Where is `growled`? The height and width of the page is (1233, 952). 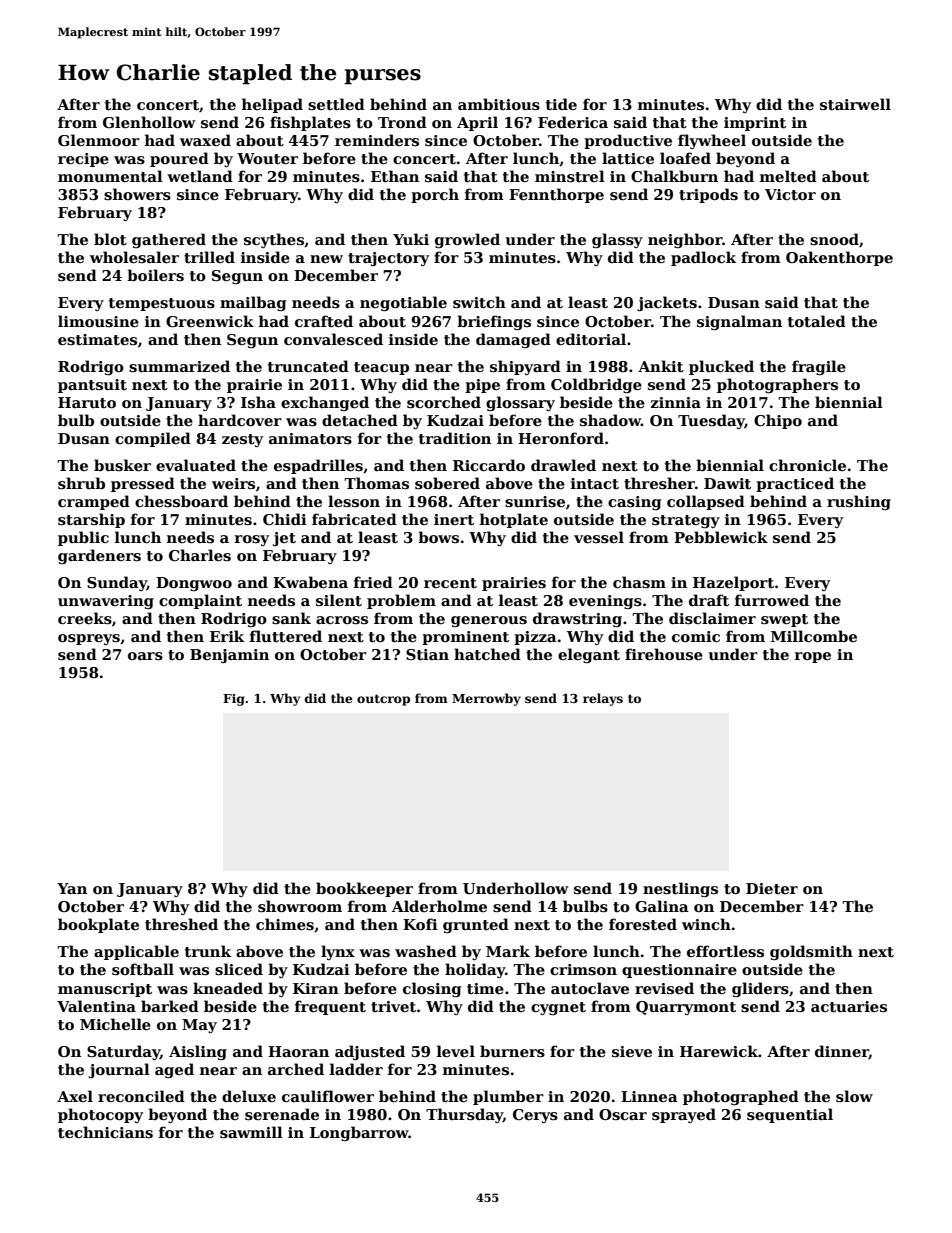 growled is located at coordinates (467, 240).
